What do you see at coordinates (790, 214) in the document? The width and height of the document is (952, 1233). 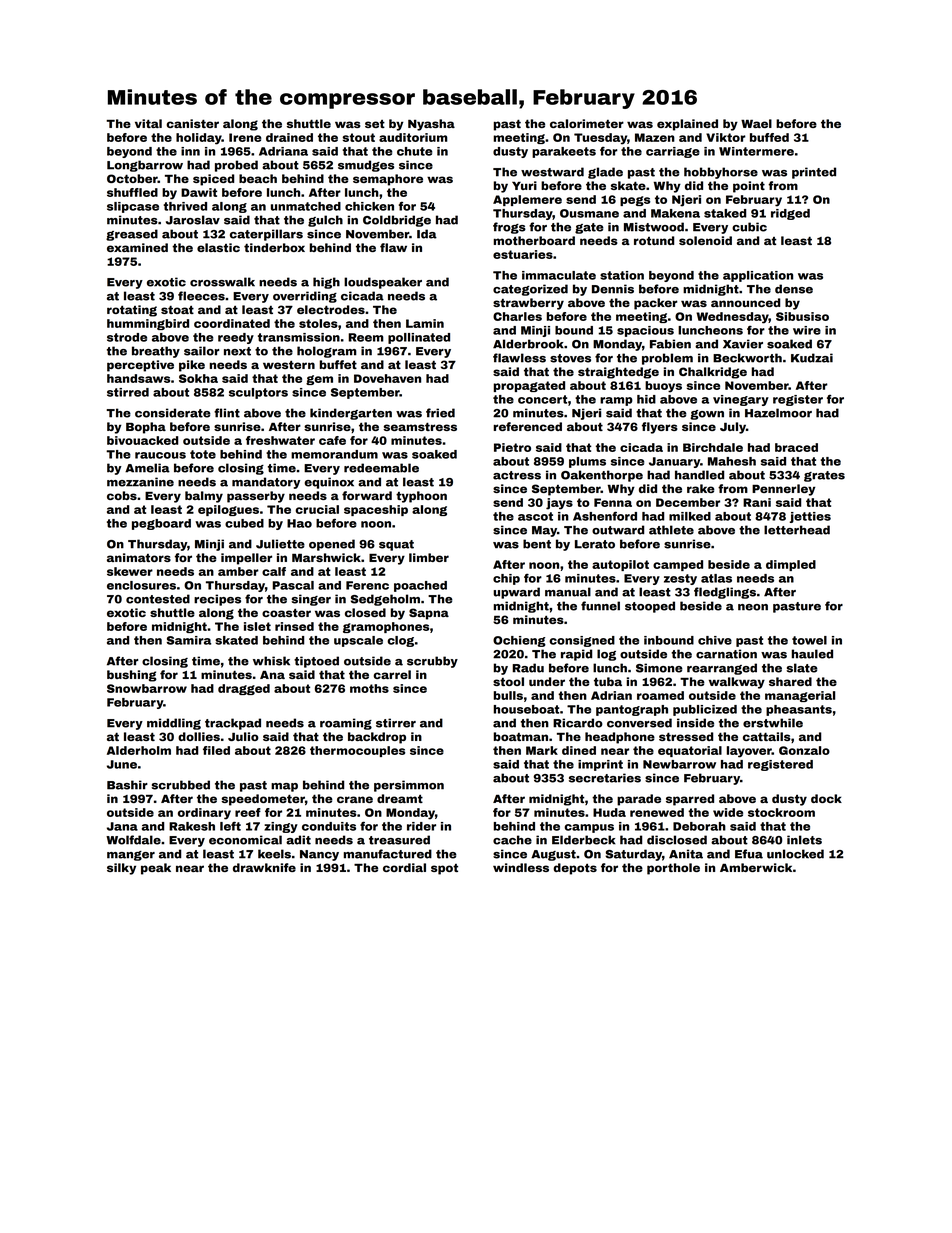 I see `ridged` at bounding box center [790, 214].
